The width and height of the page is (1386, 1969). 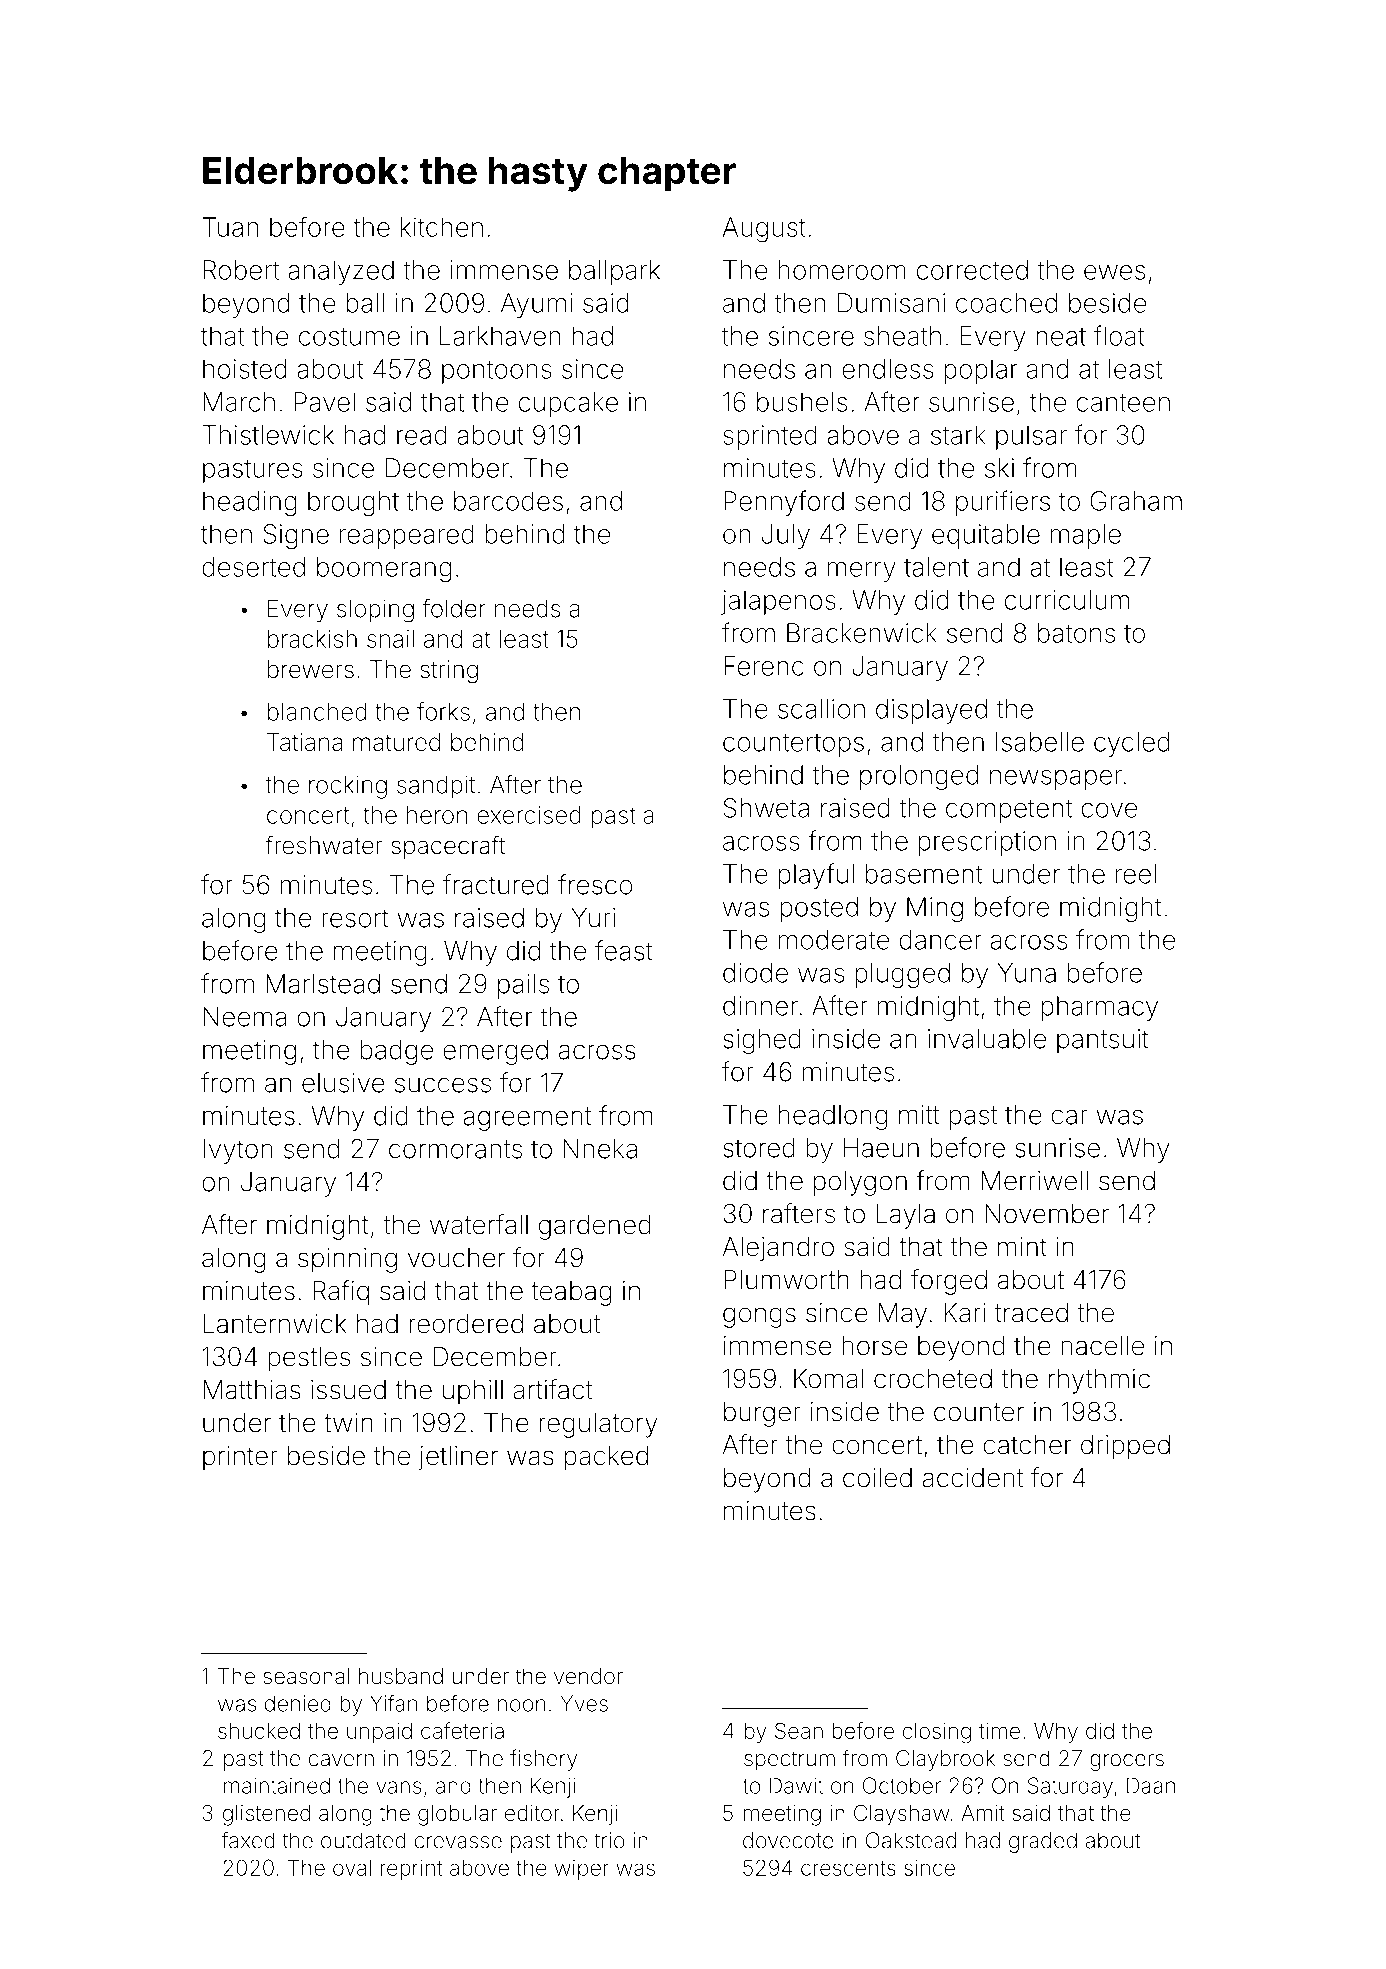 What do you see at coordinates (1043, 1842) in the page?
I see `graded` at bounding box center [1043, 1842].
